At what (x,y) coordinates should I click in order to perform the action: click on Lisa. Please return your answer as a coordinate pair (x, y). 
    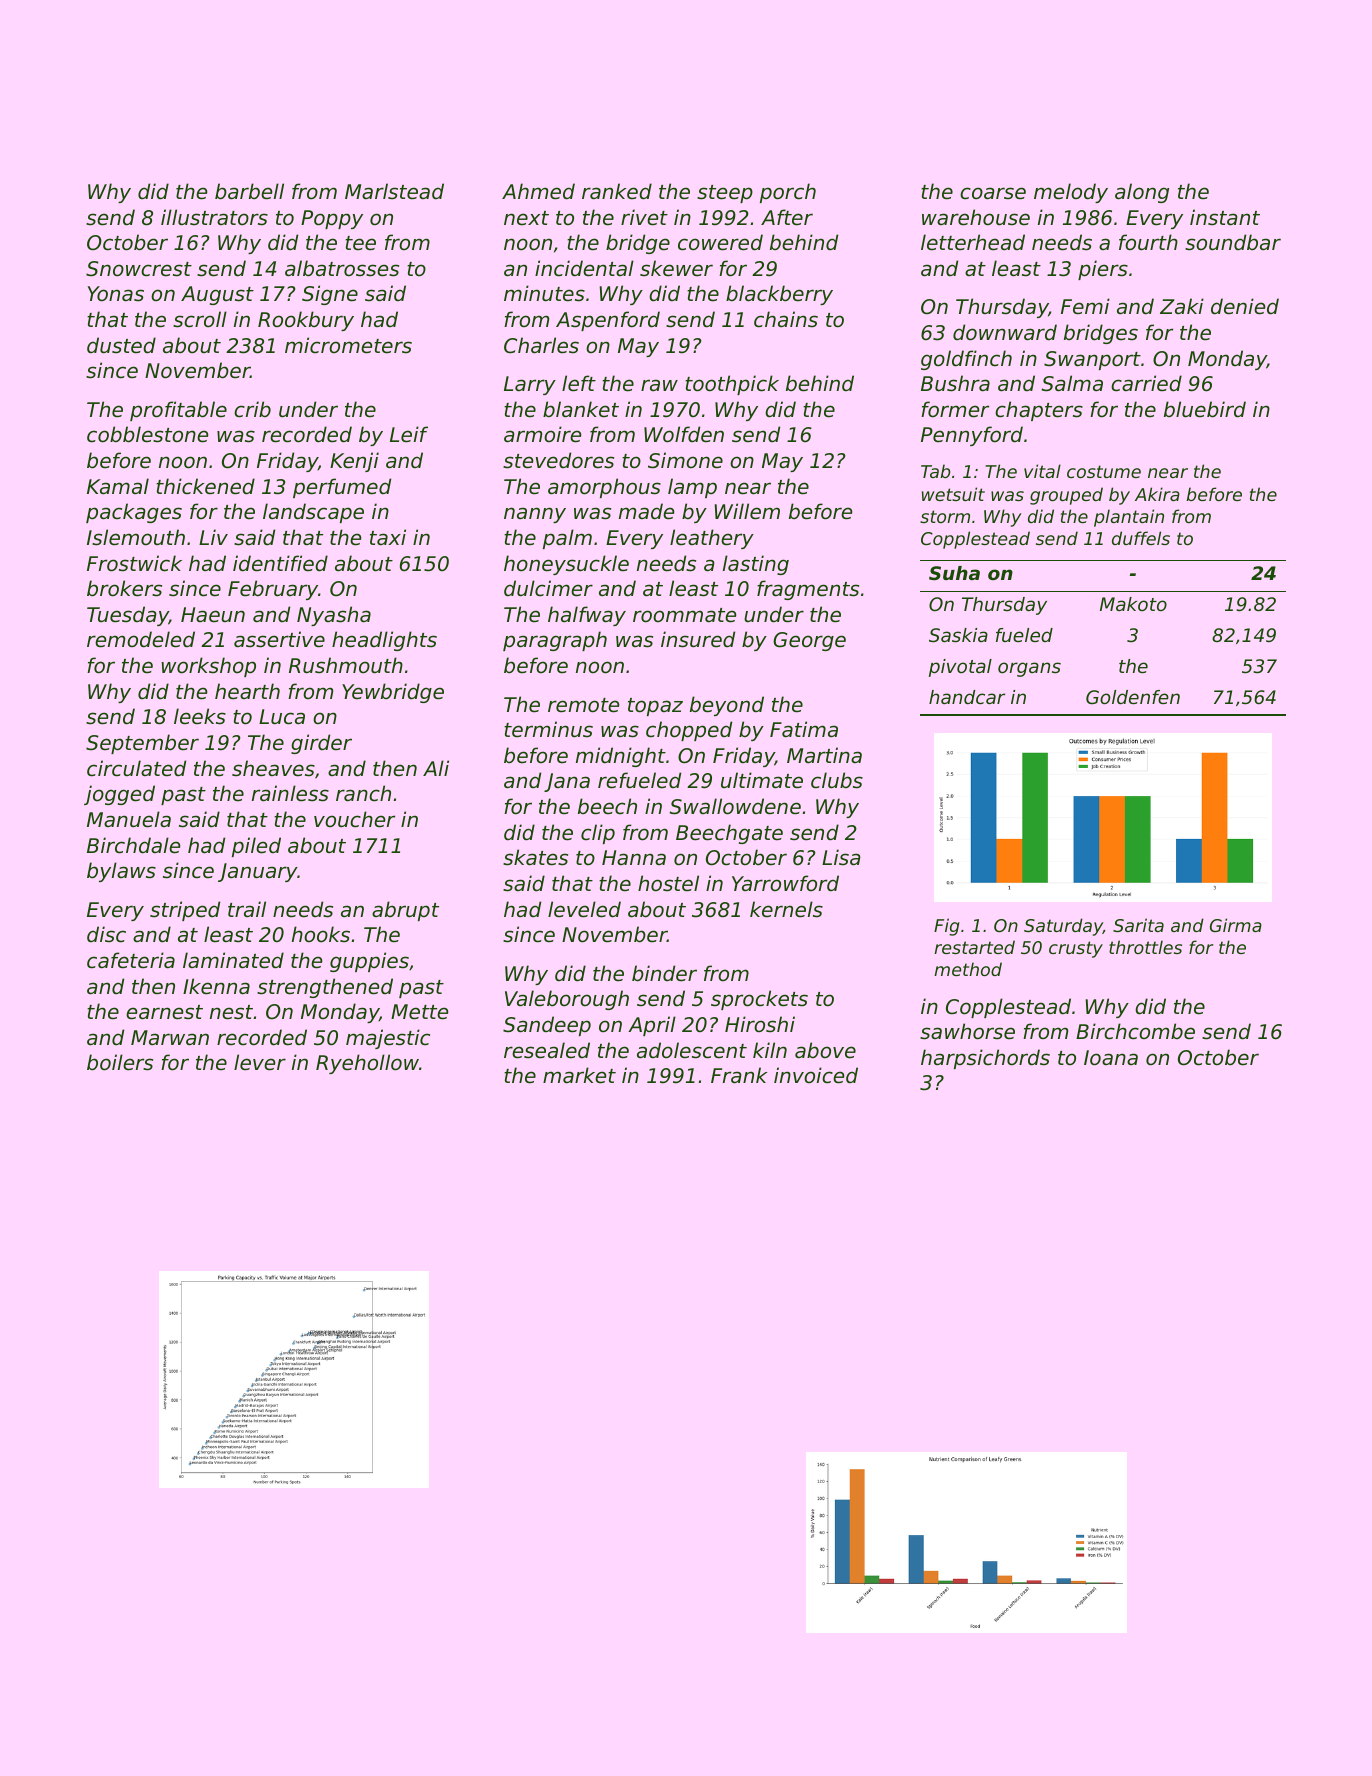
    Looking at the image, I should click on (841, 857).
